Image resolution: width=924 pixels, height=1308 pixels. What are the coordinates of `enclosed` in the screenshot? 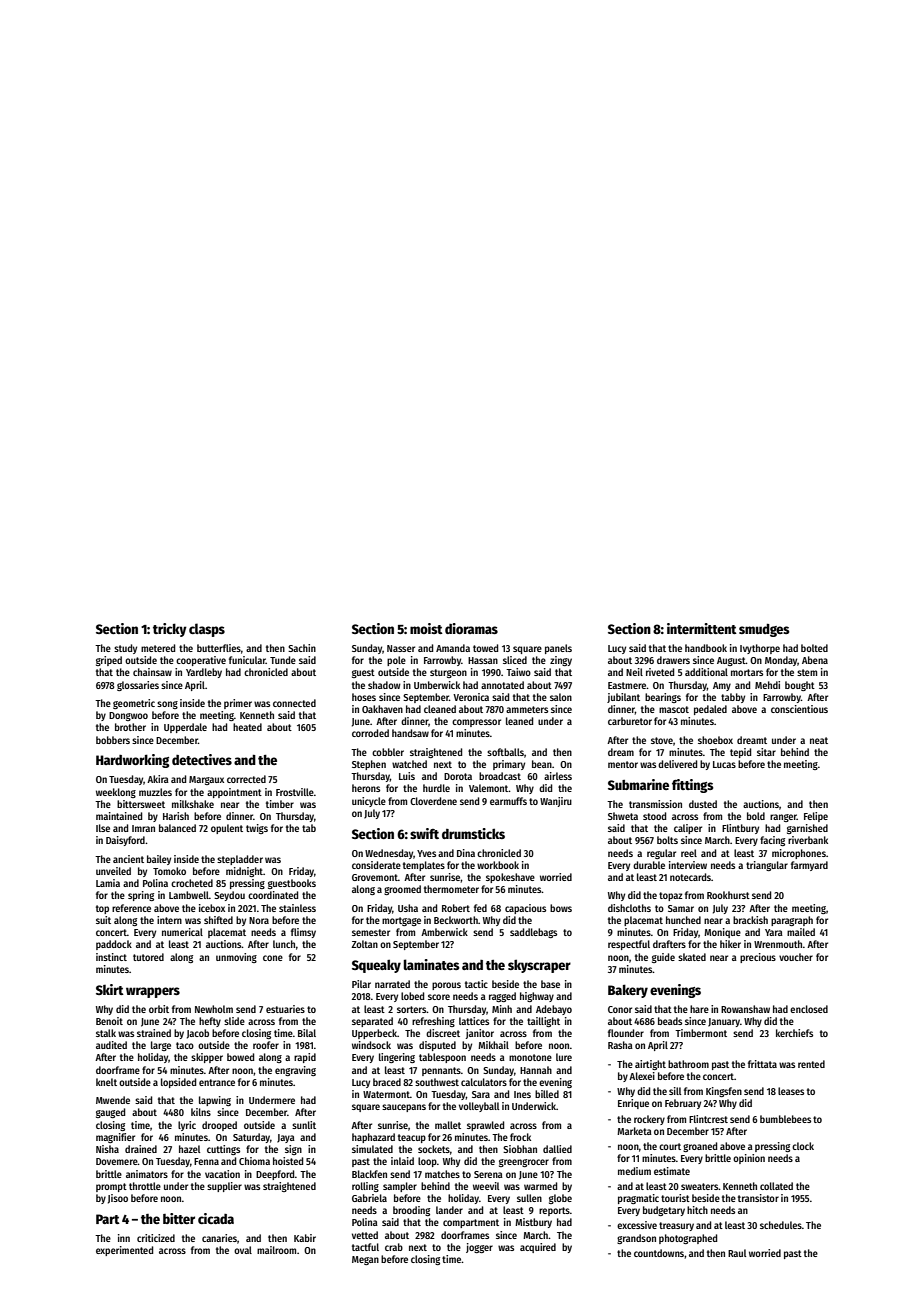 It's located at (809, 1009).
